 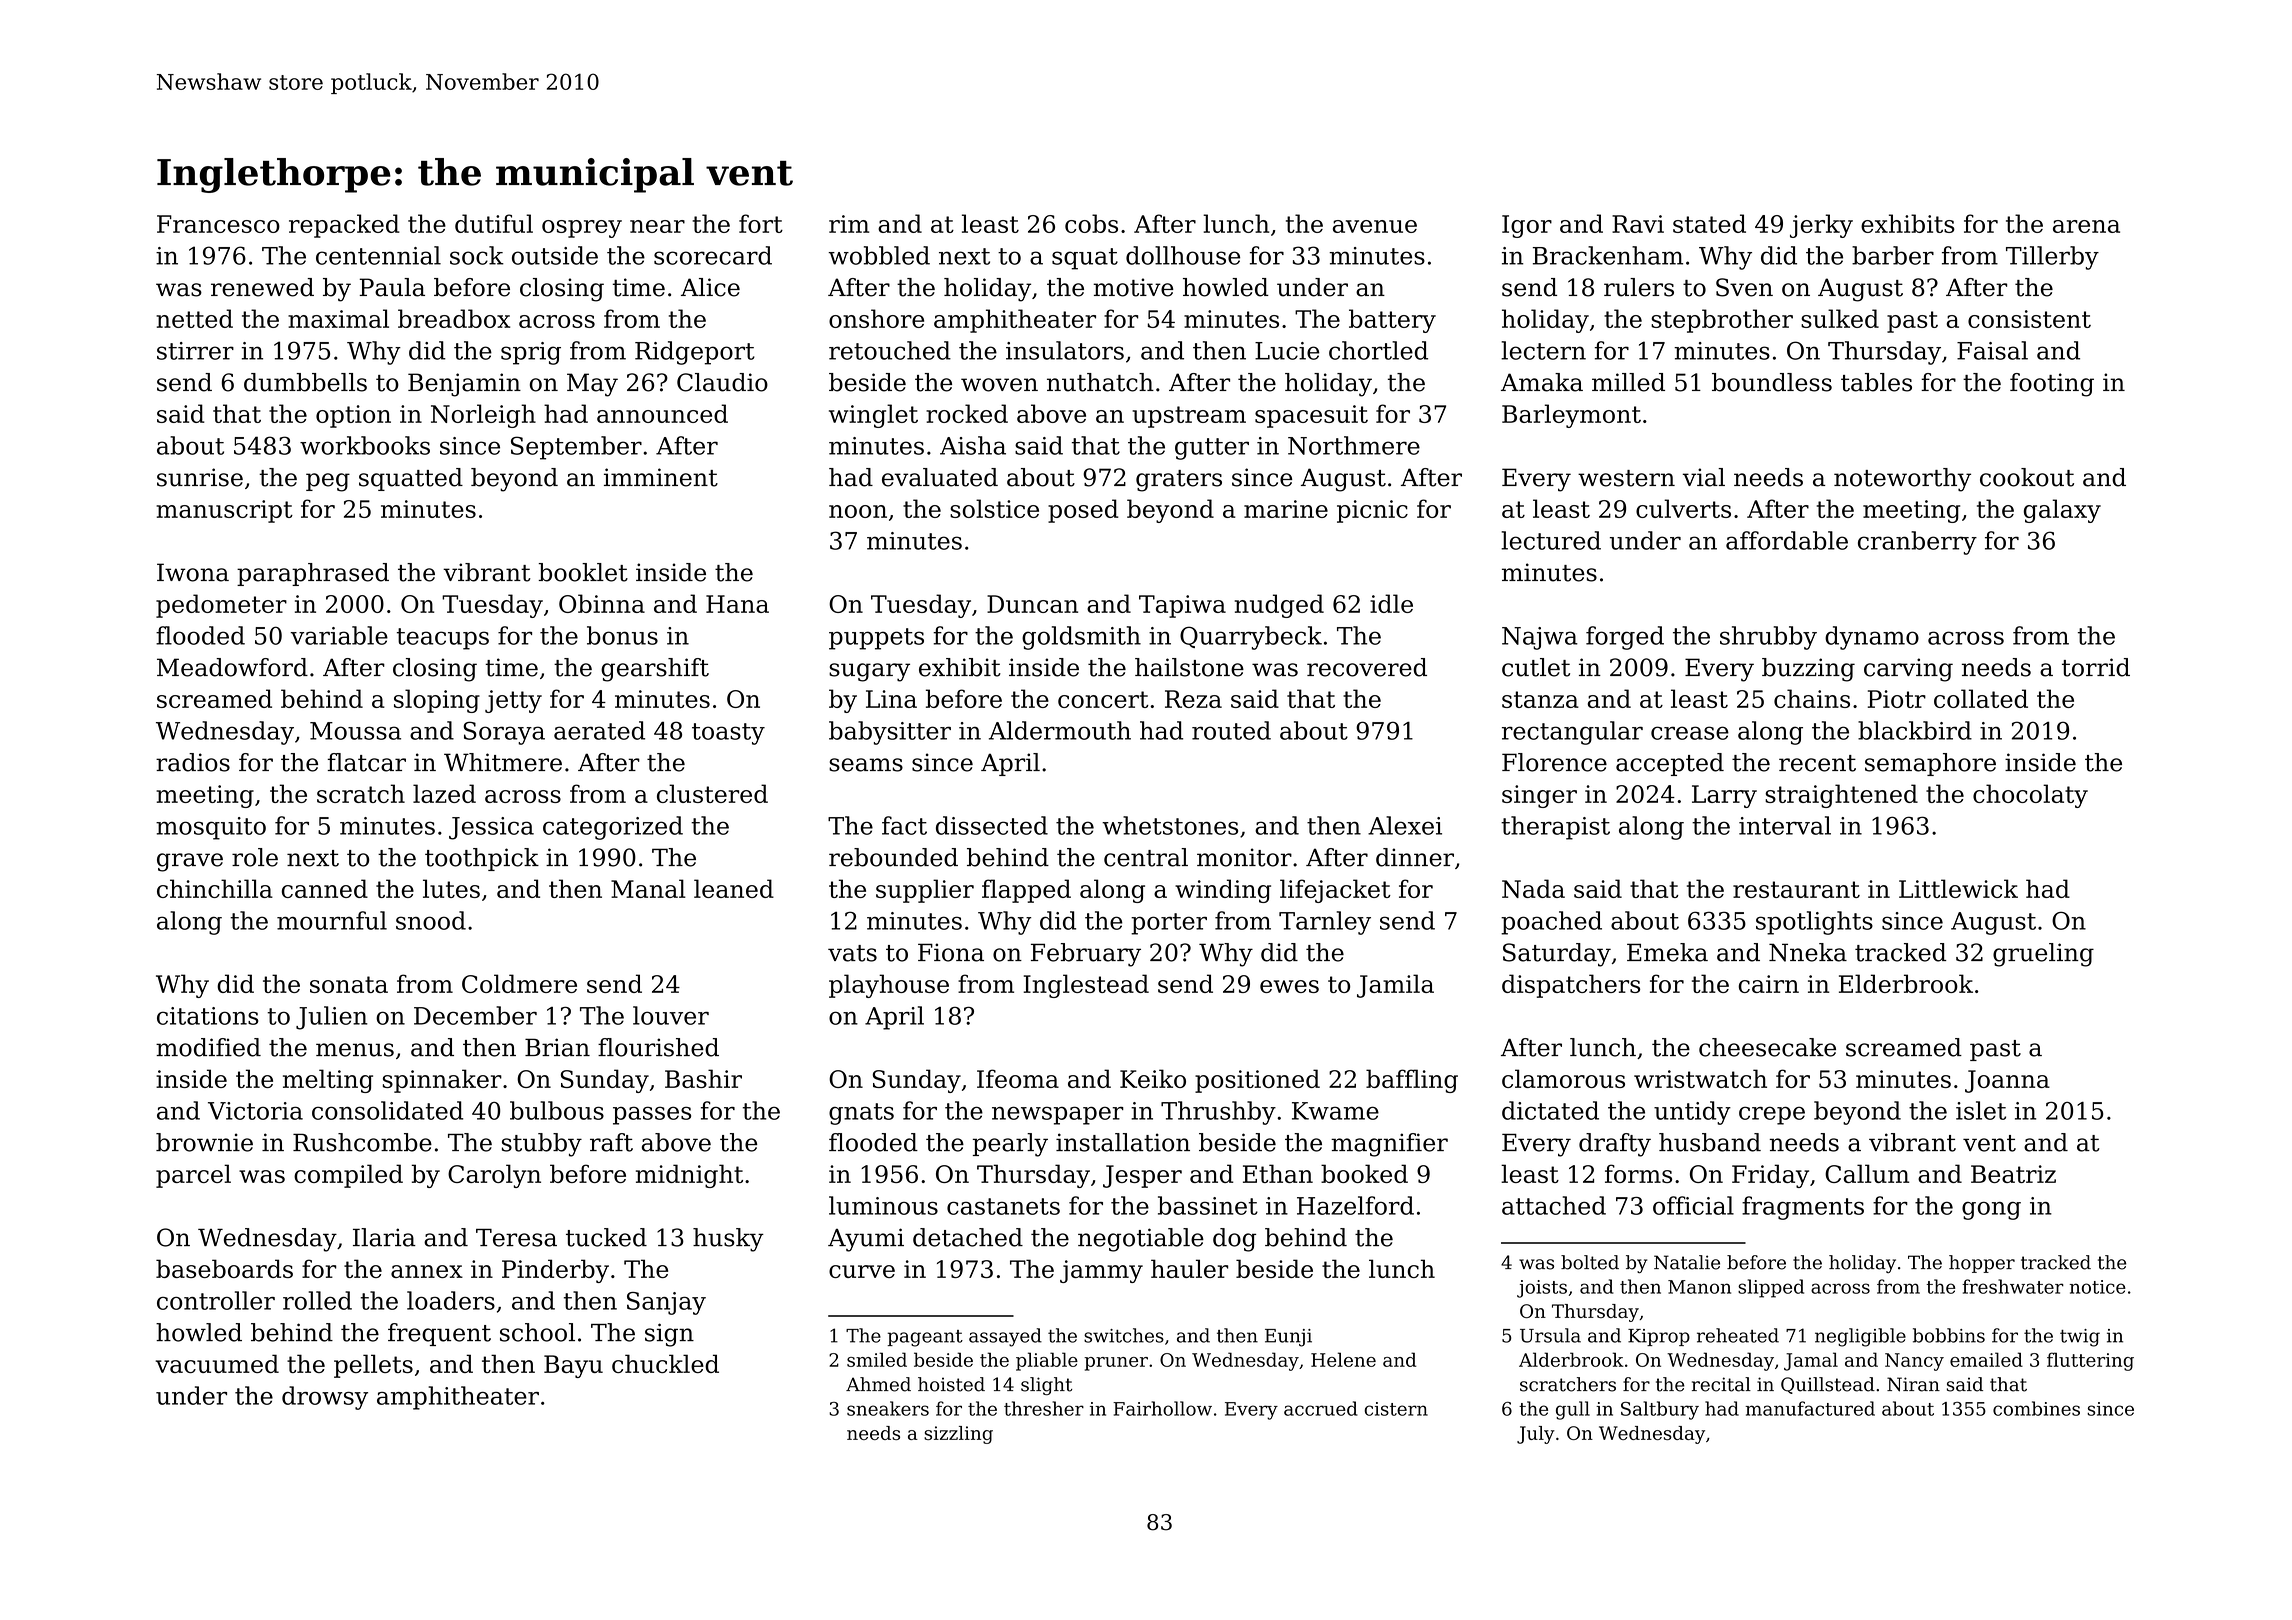 What do you see at coordinates (1231, 730) in the screenshot?
I see `routed` at bounding box center [1231, 730].
